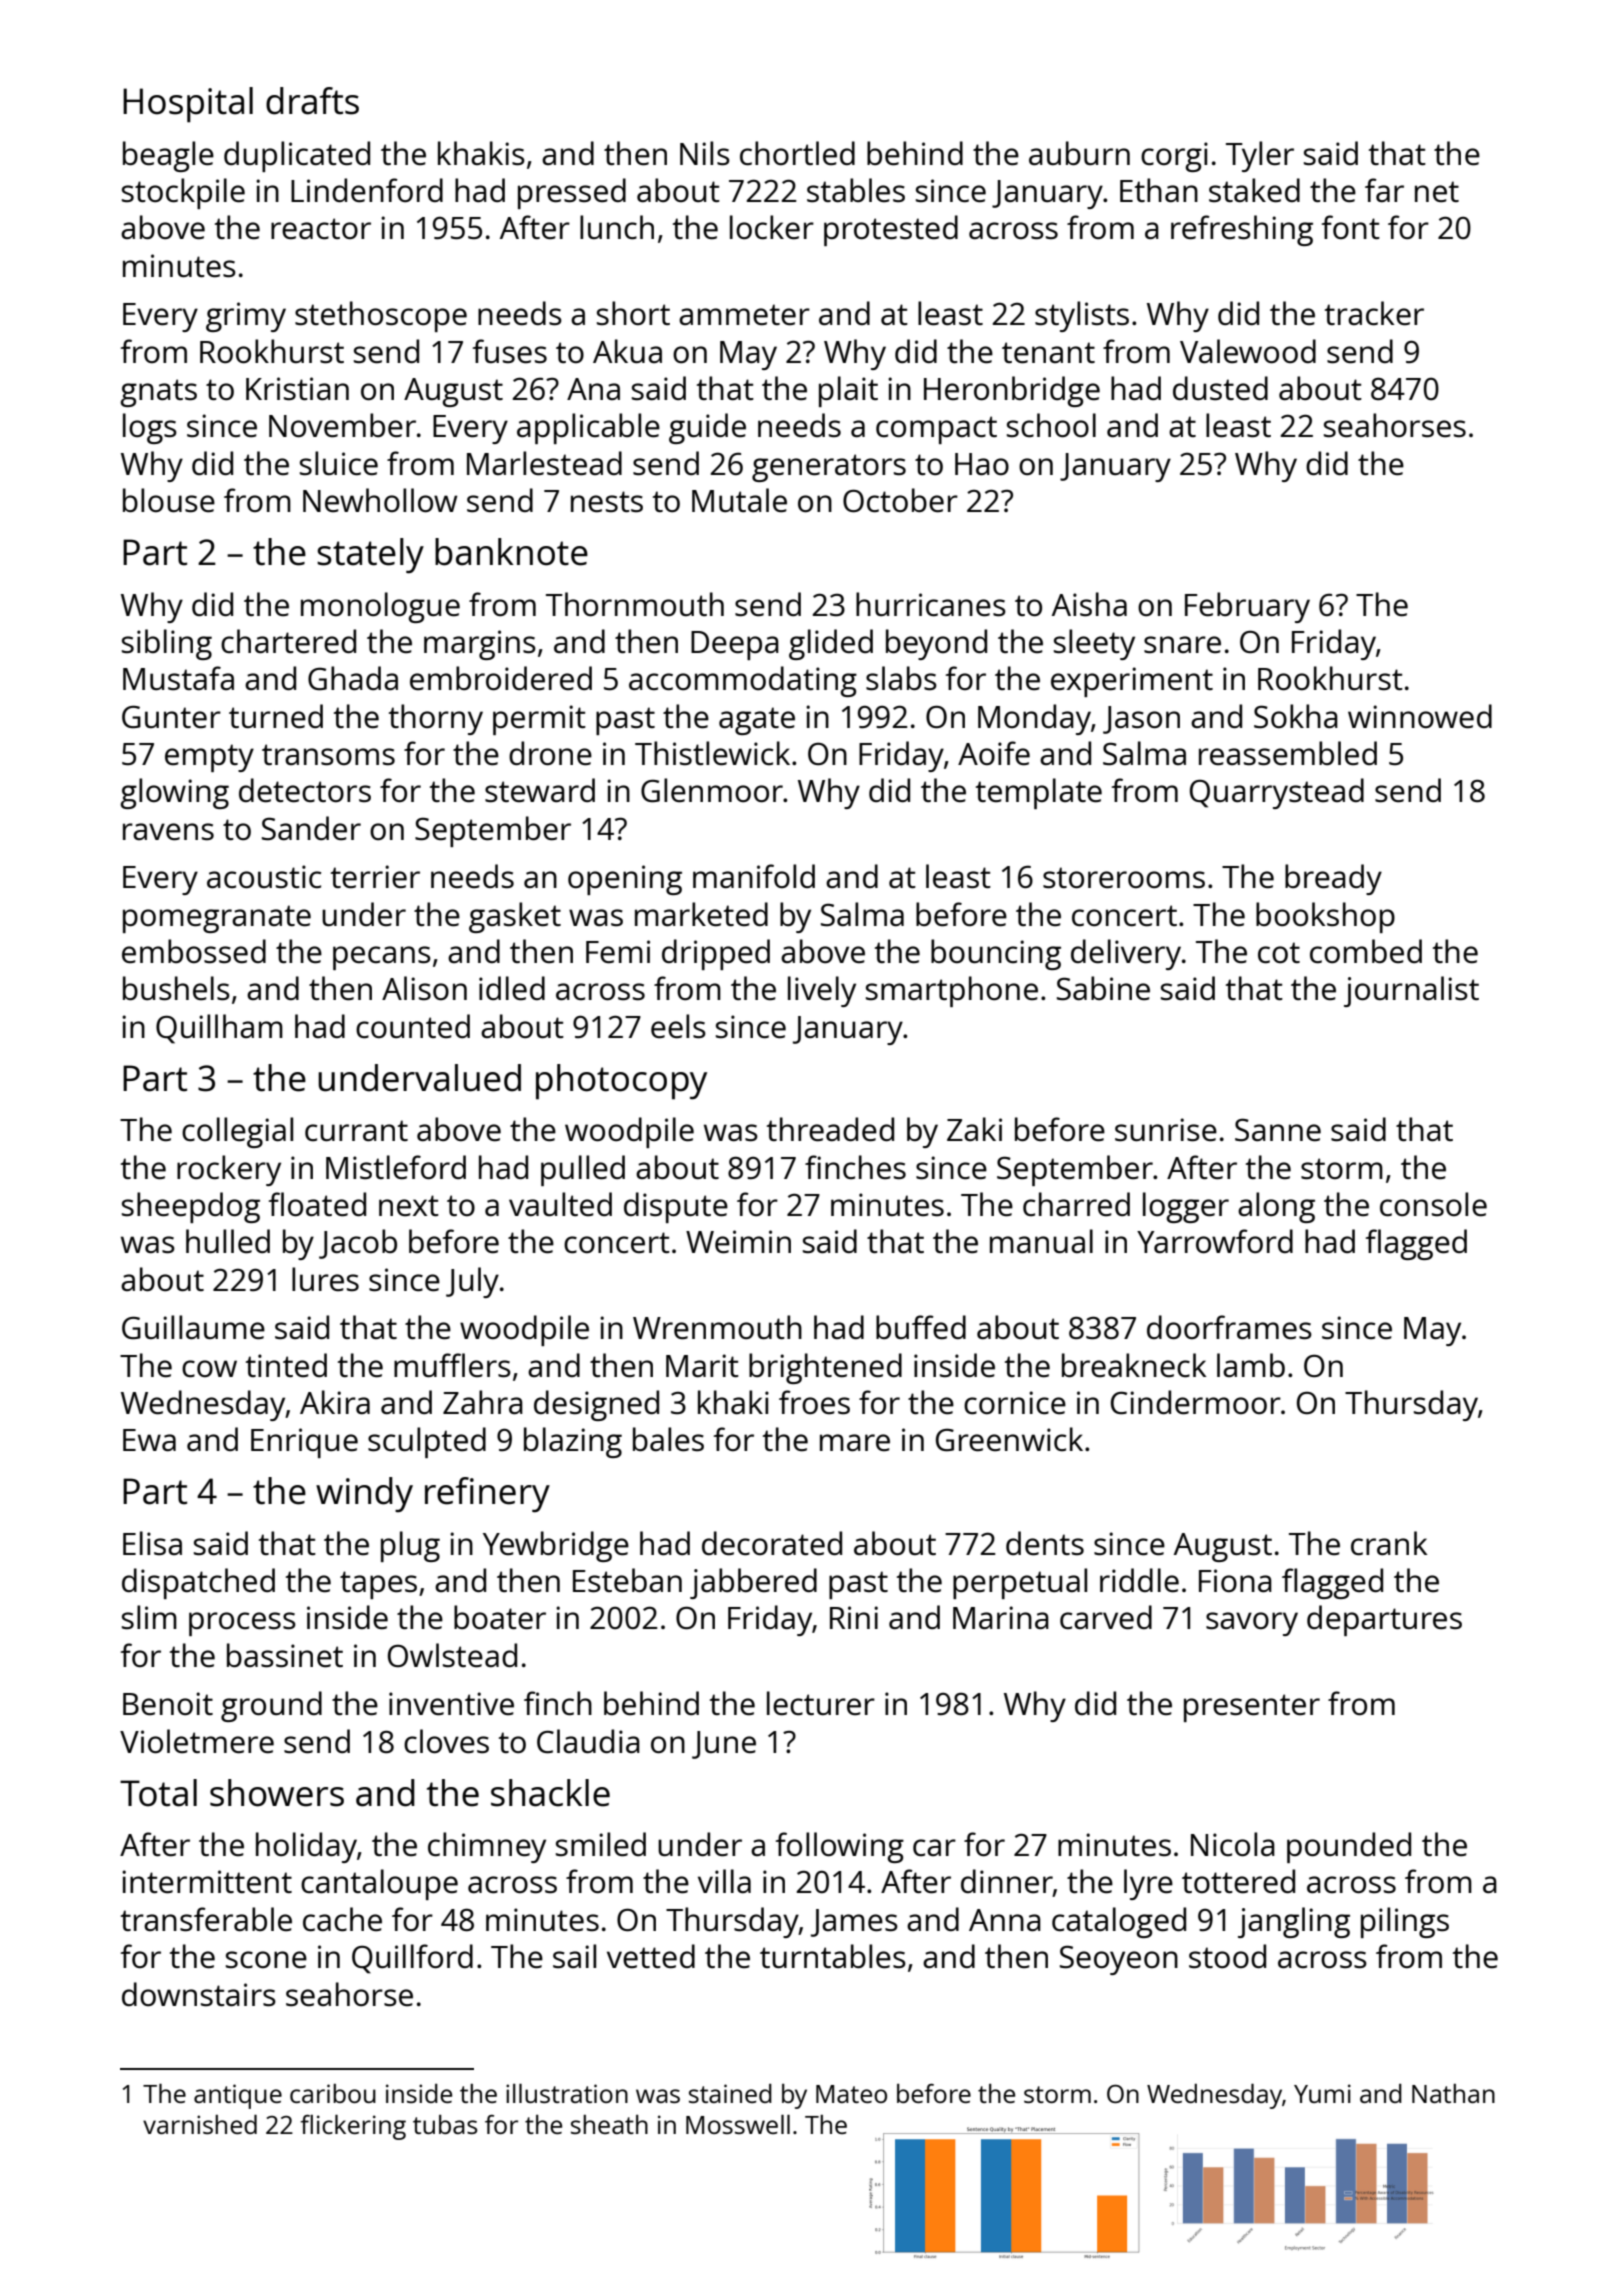 Image resolution: width=1620 pixels, height=2292 pixels. What do you see at coordinates (539, 720) in the document?
I see `permit` at bounding box center [539, 720].
